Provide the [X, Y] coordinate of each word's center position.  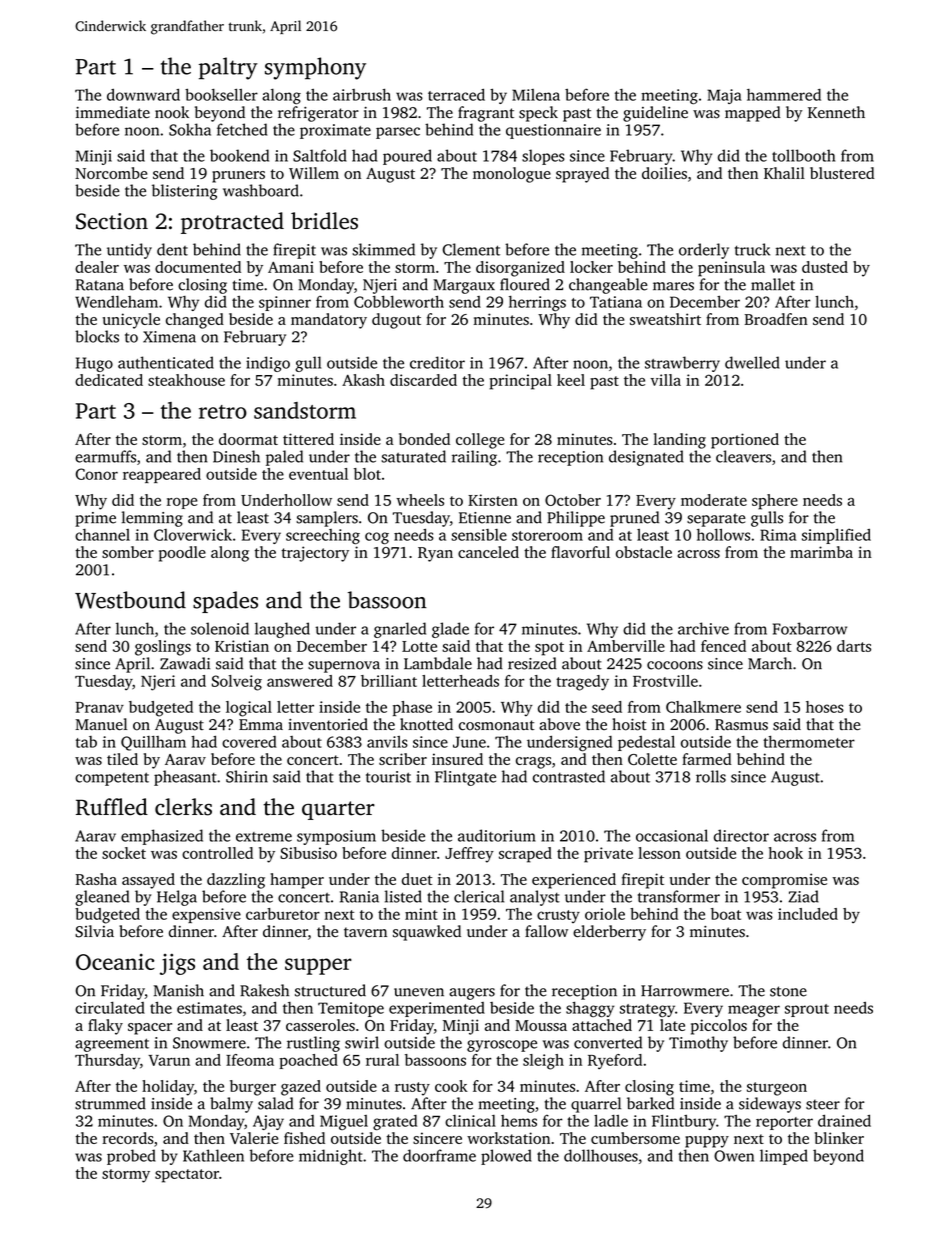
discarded [423, 380]
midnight [330, 1157]
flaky [105, 1027]
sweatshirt [665, 319]
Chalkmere [703, 707]
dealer [97, 267]
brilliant [389, 681]
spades [225, 602]
